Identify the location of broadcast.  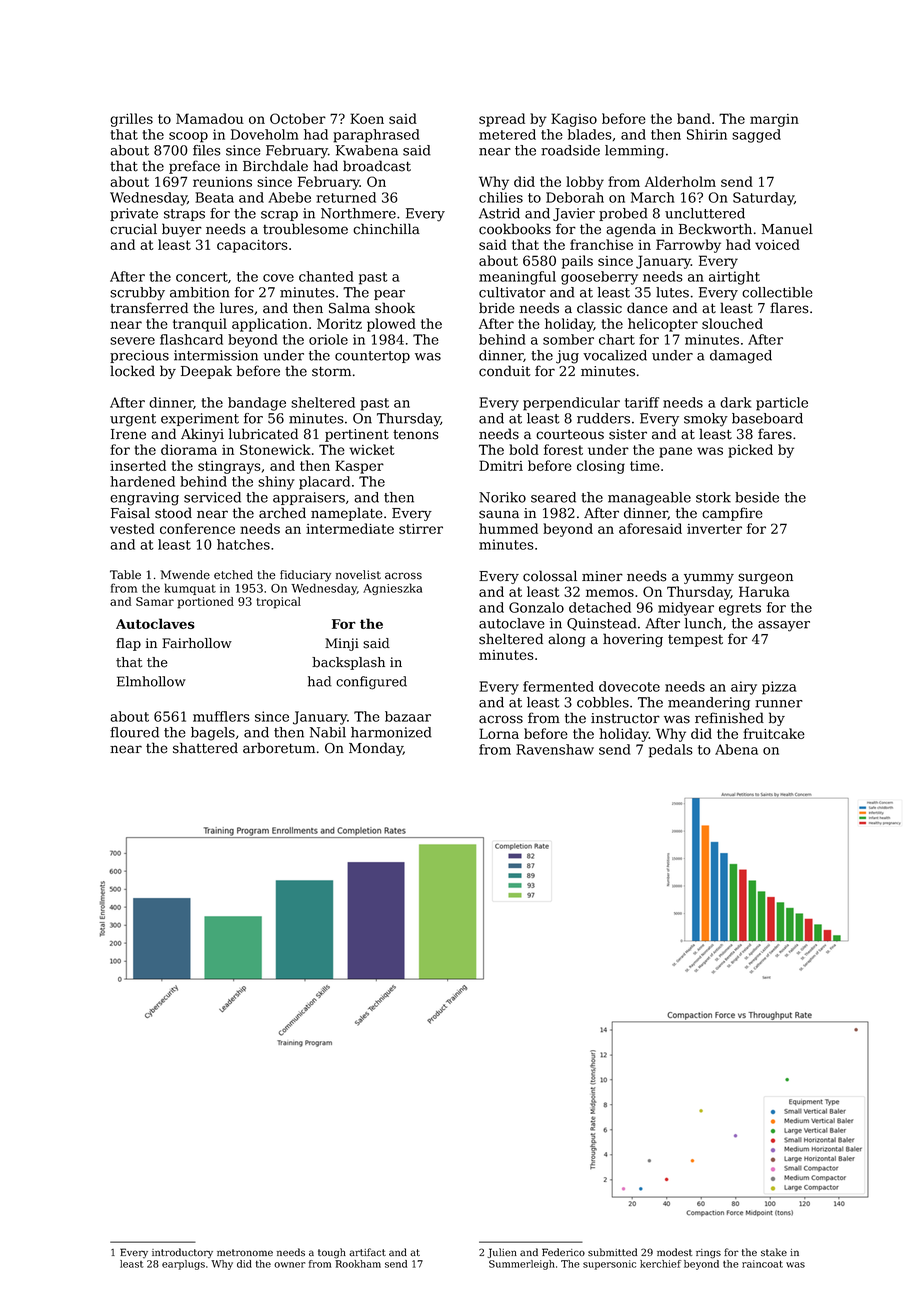
(377, 166).
